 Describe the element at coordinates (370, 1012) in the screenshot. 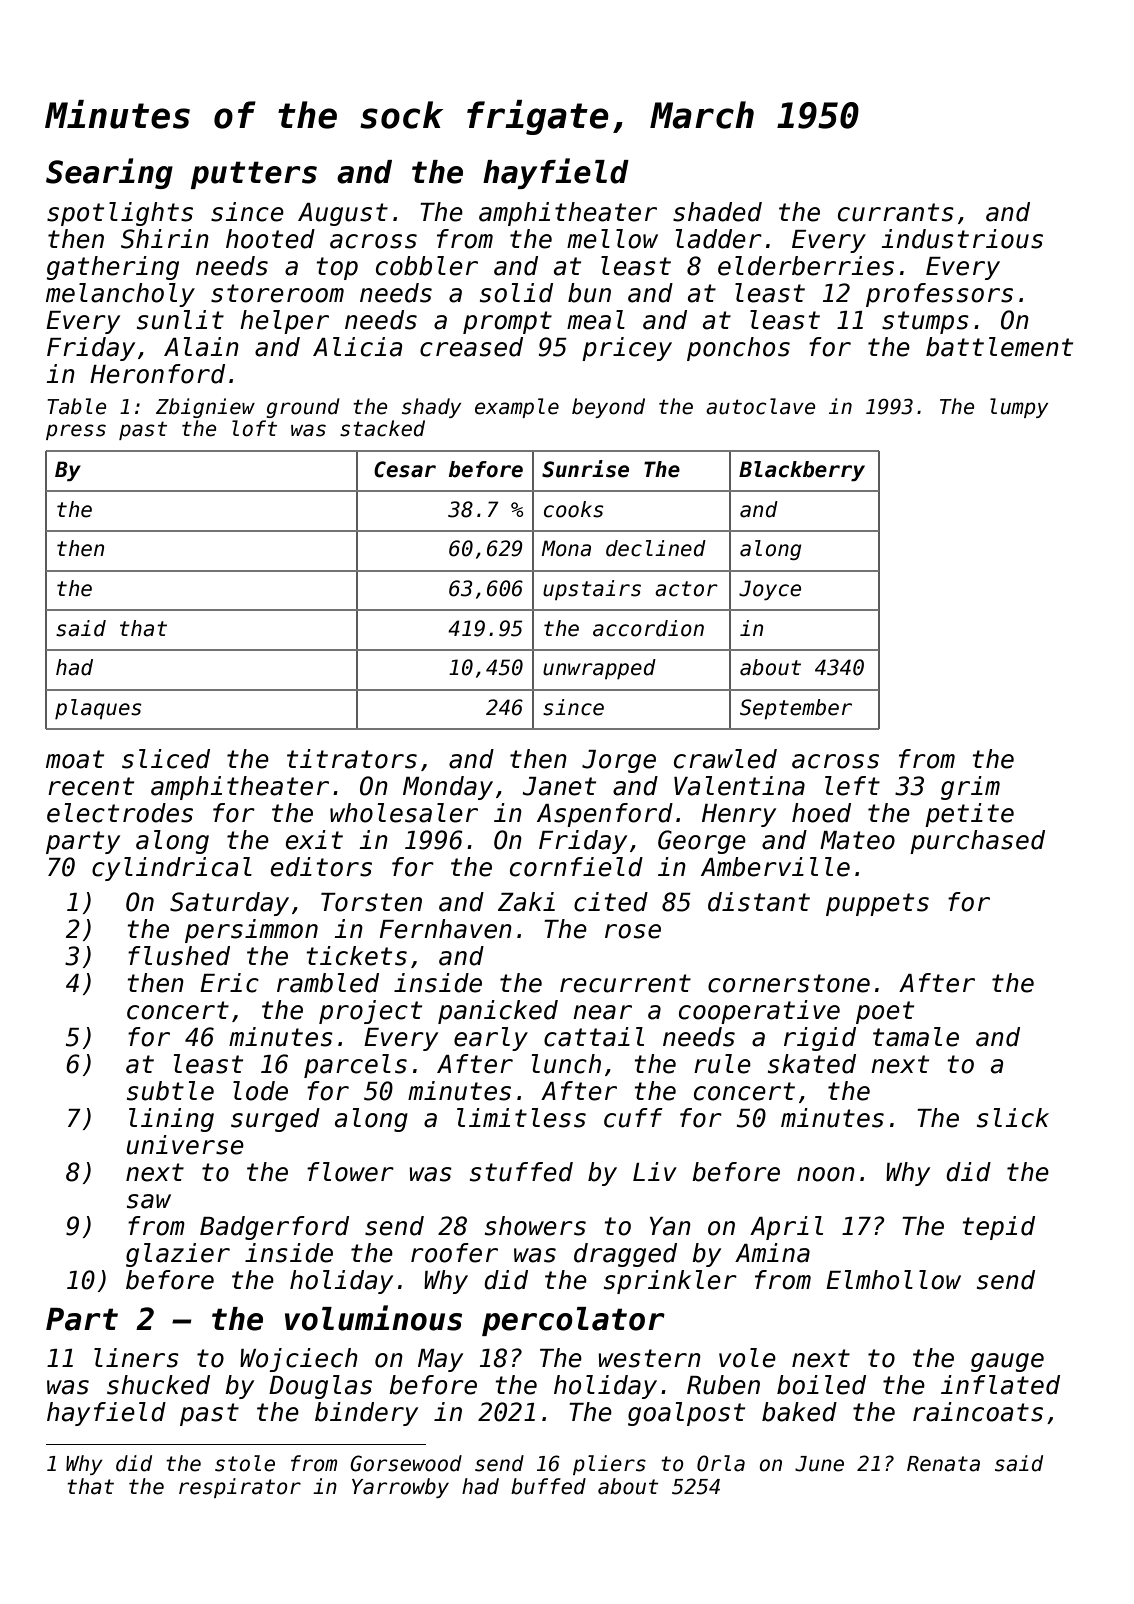

I see `project` at that location.
